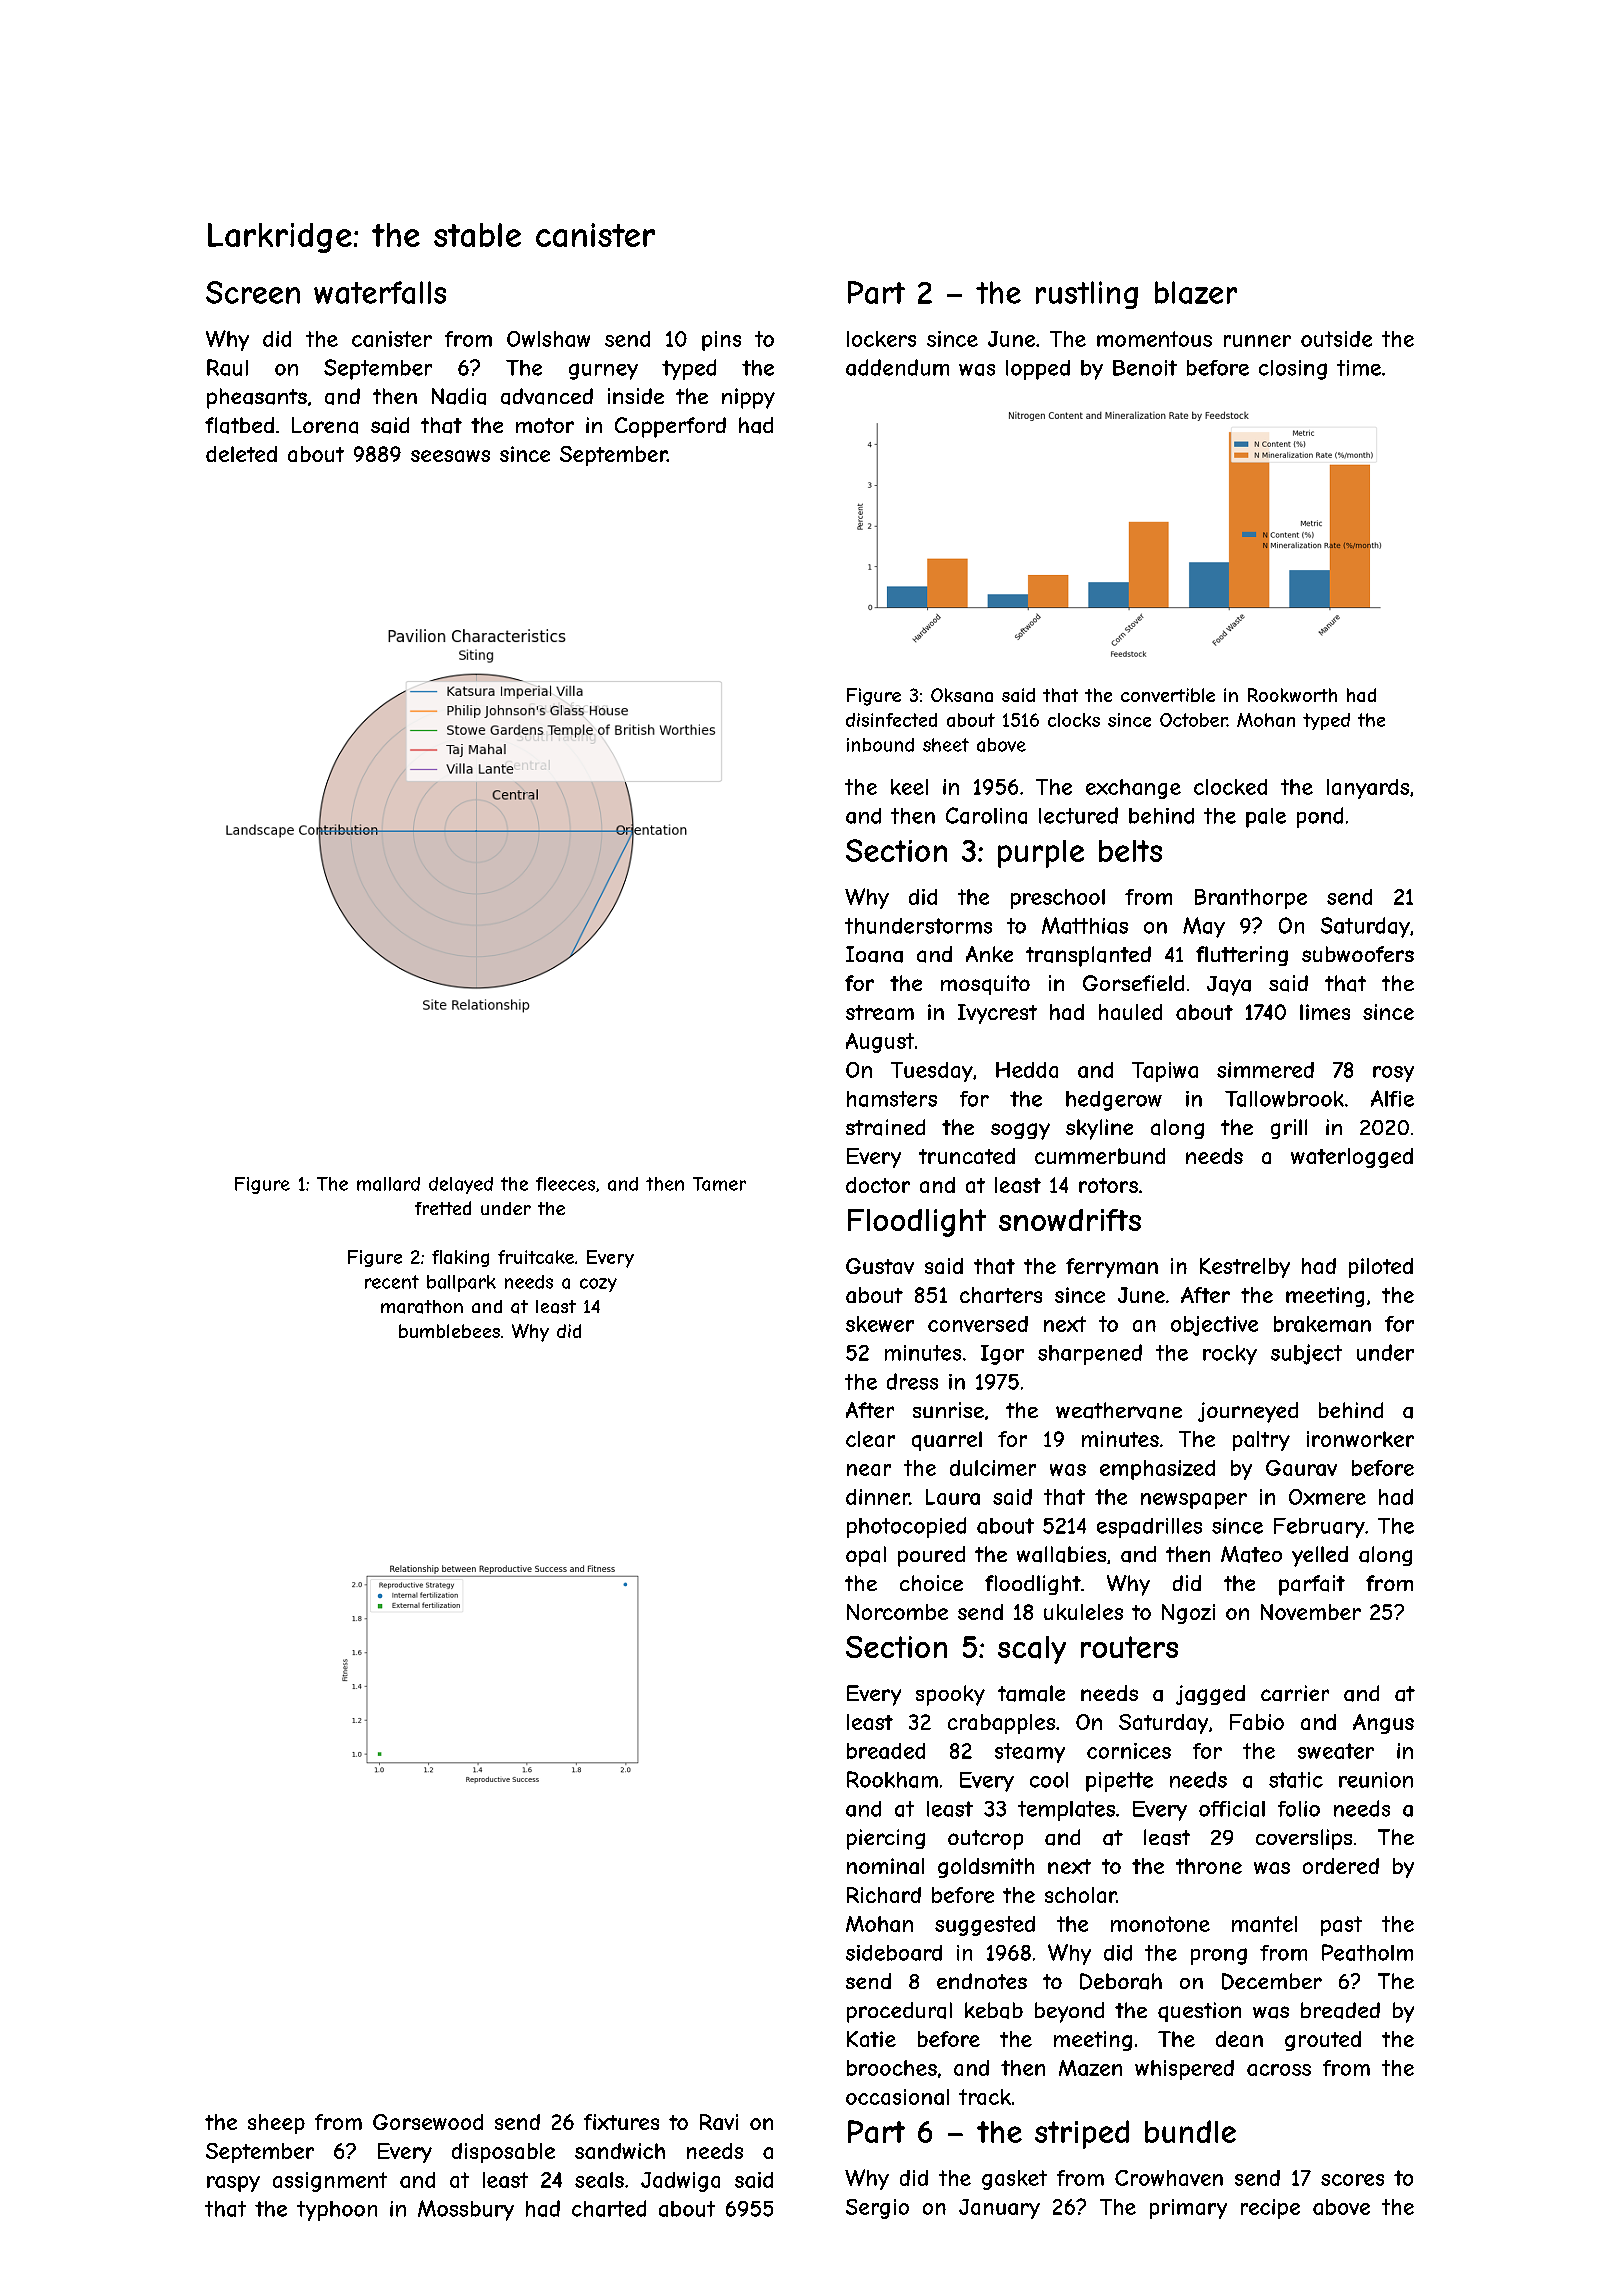  What do you see at coordinates (1190, 2131) in the screenshot?
I see `bundle` at bounding box center [1190, 2131].
